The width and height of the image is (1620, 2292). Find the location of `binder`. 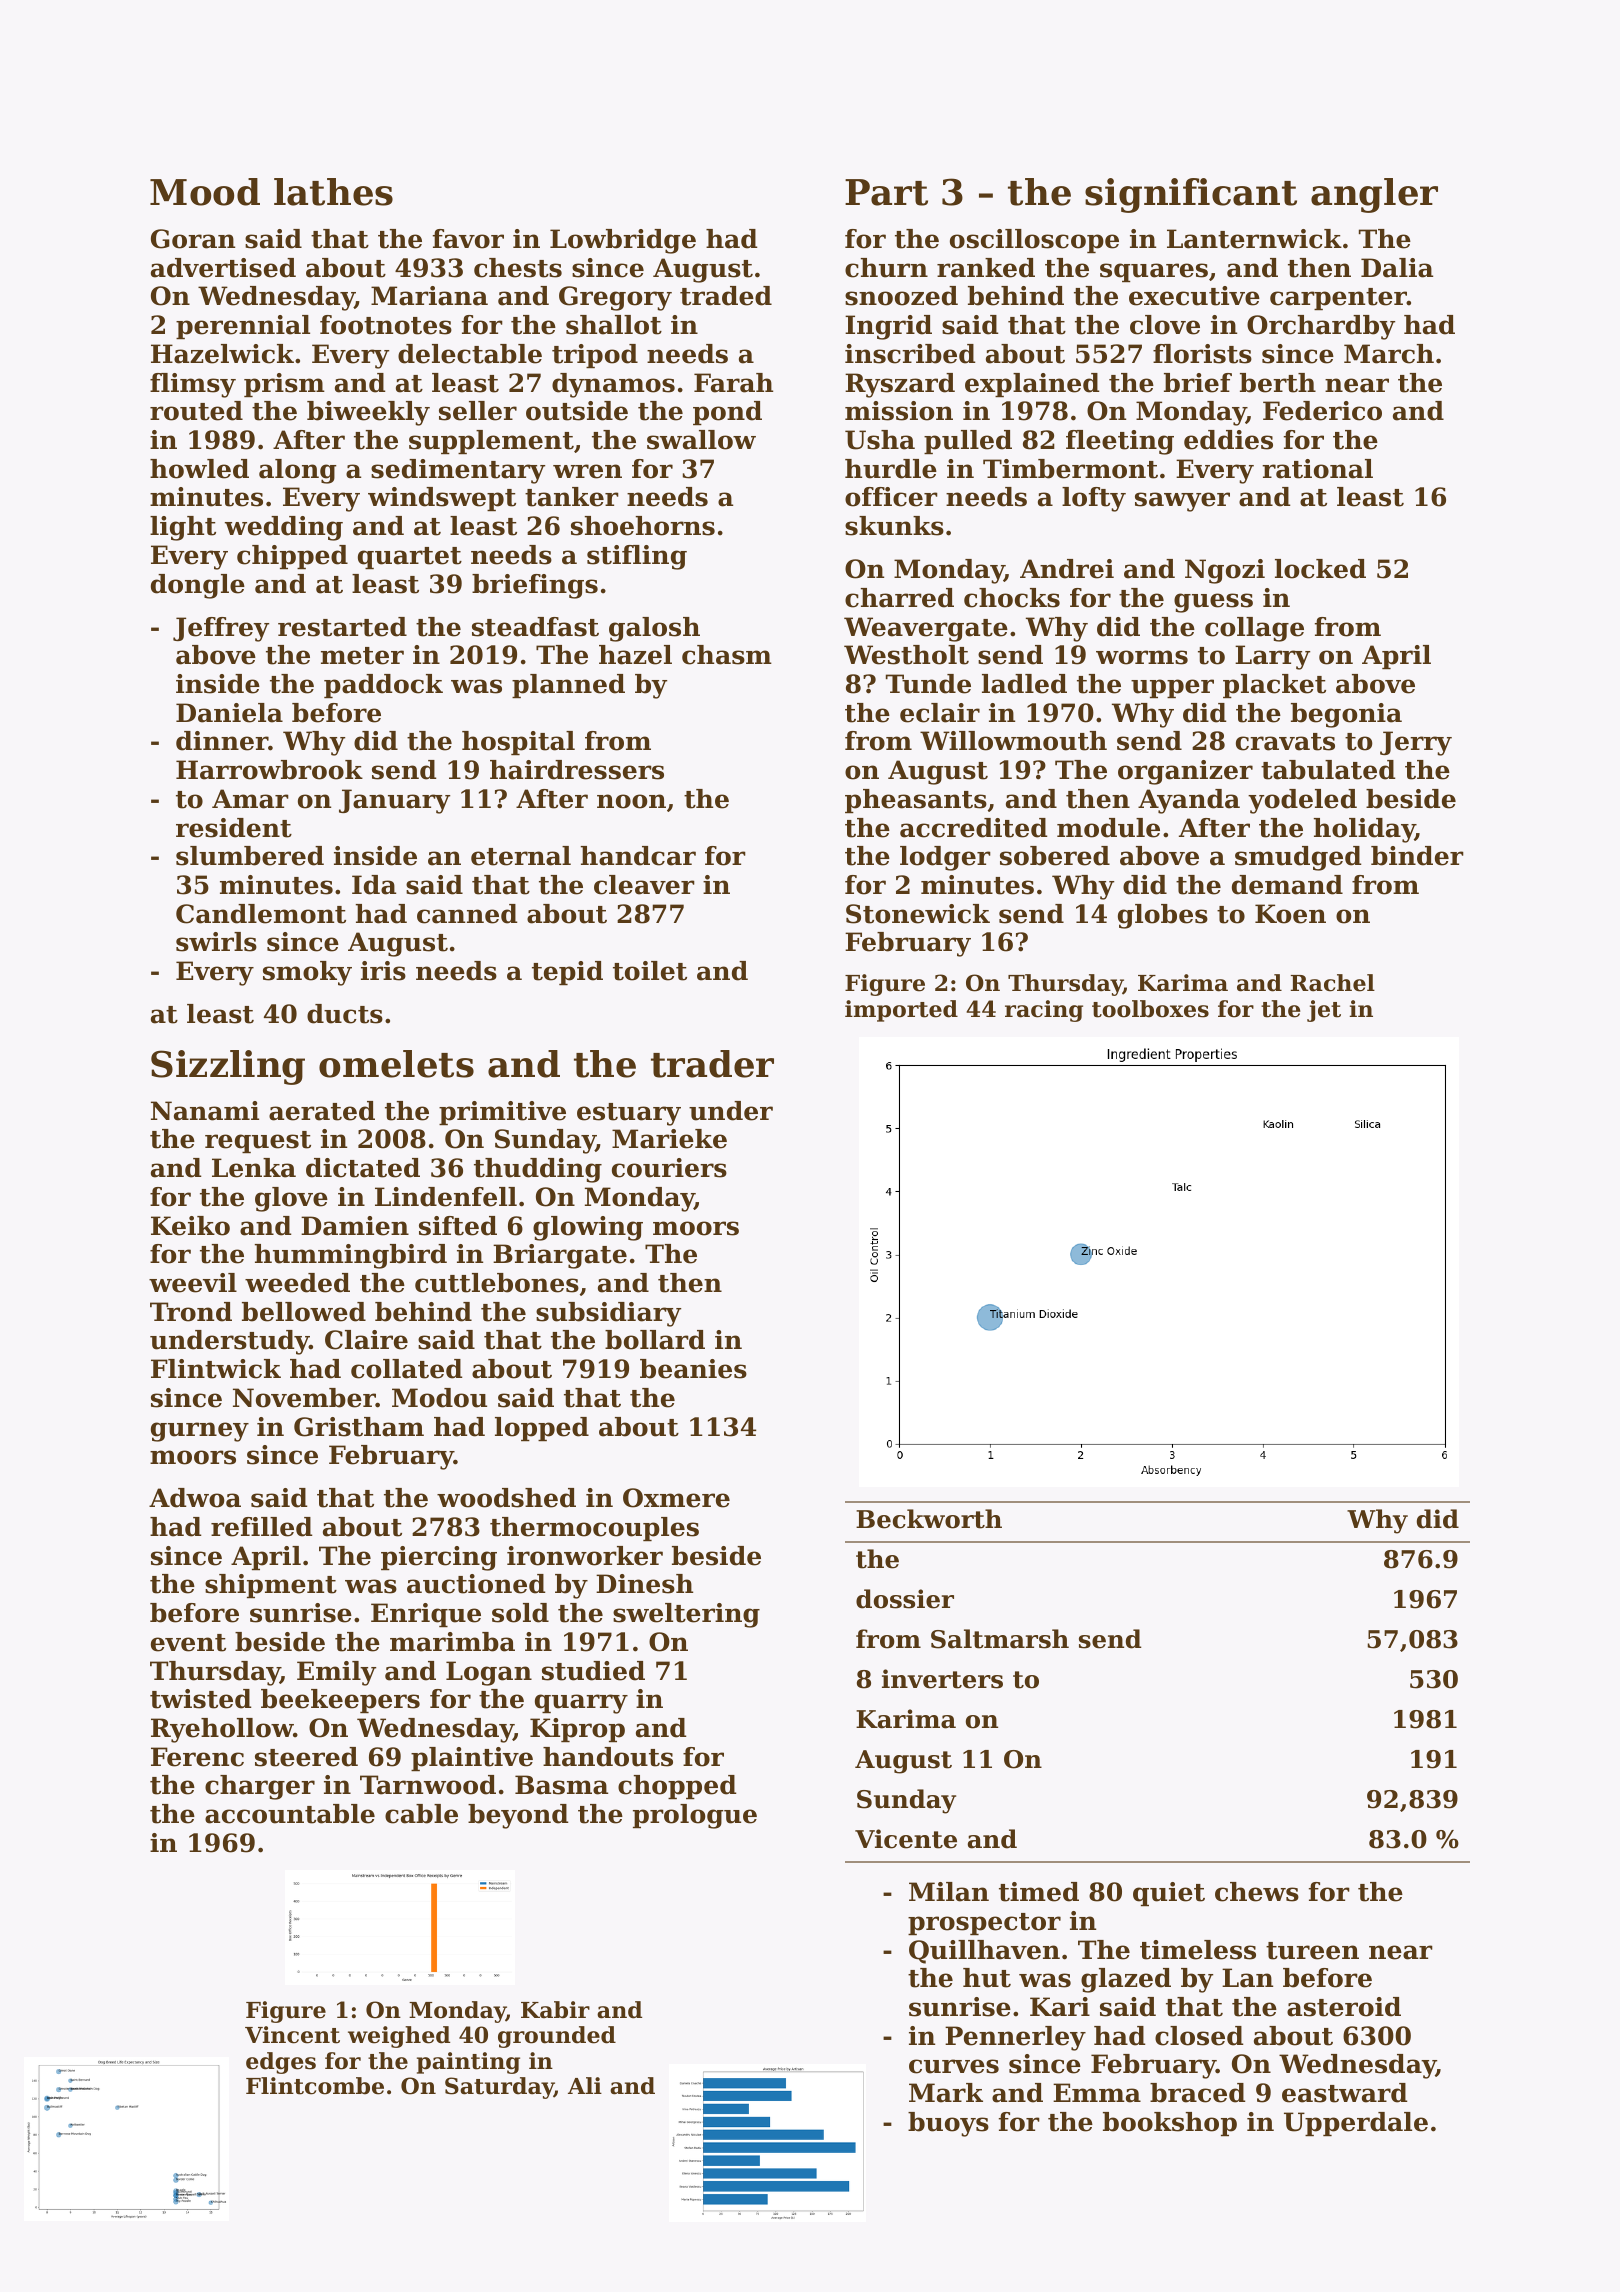

binder is located at coordinates (1417, 856).
